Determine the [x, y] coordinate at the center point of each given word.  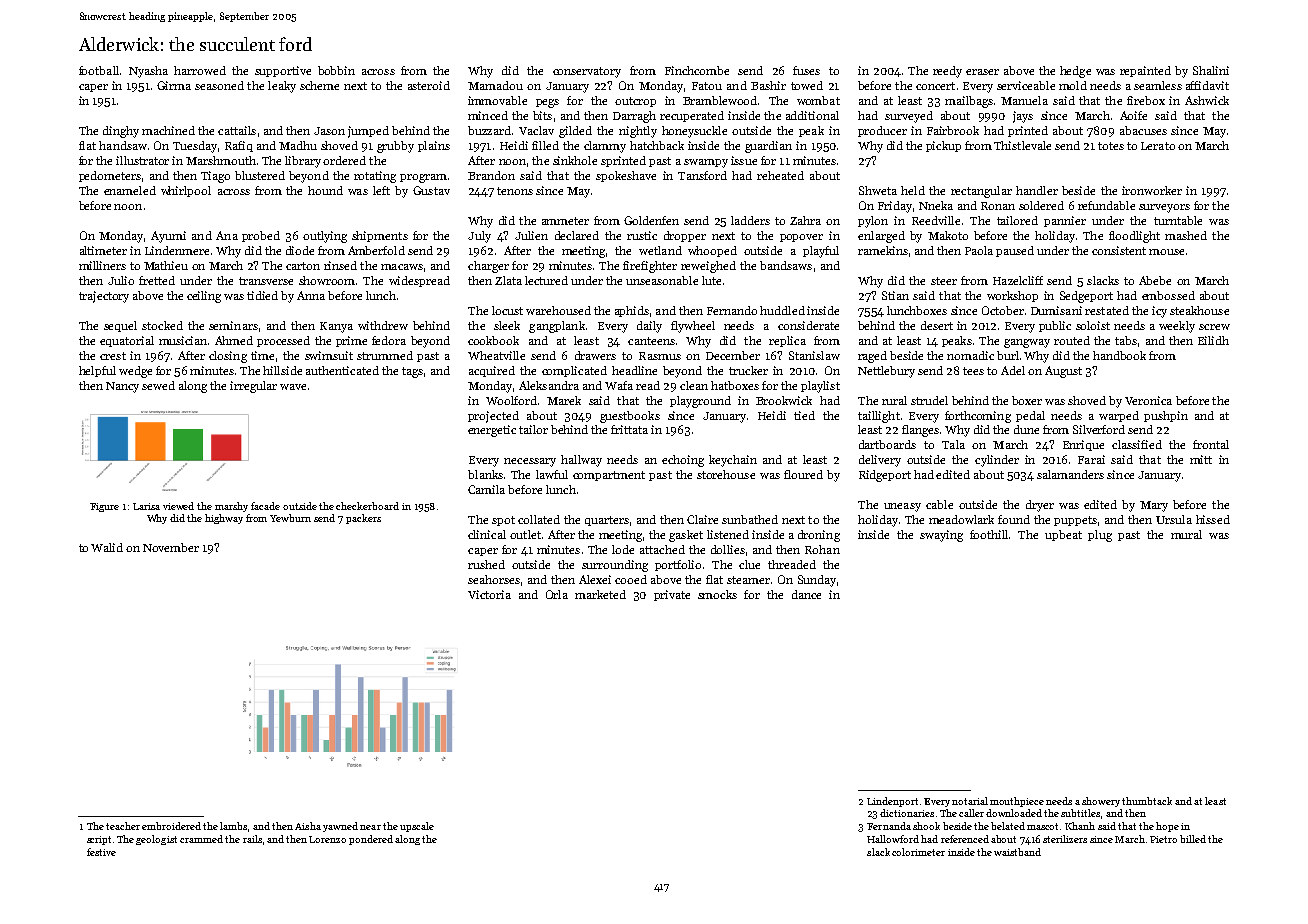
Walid [107, 547]
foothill [989, 534]
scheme [319, 85]
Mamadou [495, 85]
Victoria [489, 594]
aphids [632, 311]
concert [935, 86]
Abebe [1155, 280]
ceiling [204, 297]
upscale [417, 827]
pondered [371, 840]
